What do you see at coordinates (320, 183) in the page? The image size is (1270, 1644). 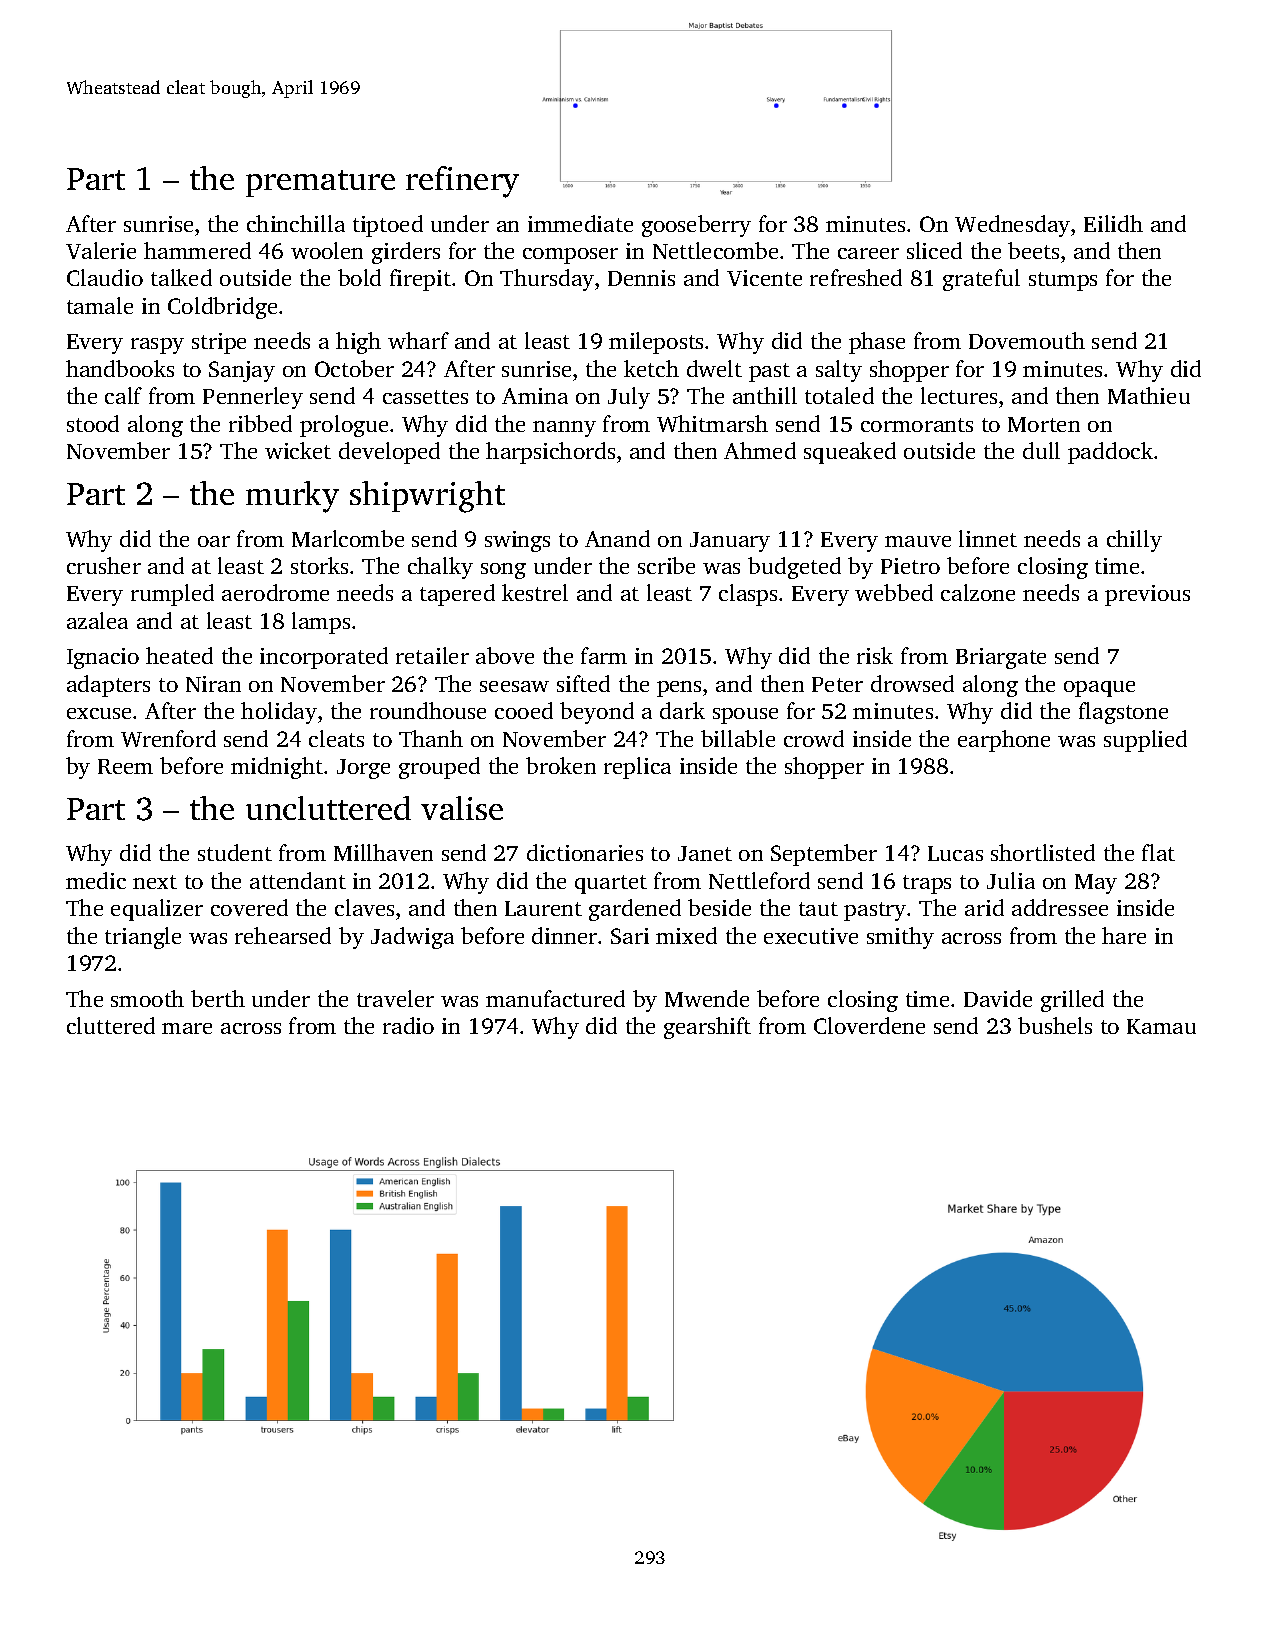 I see `premature` at bounding box center [320, 183].
